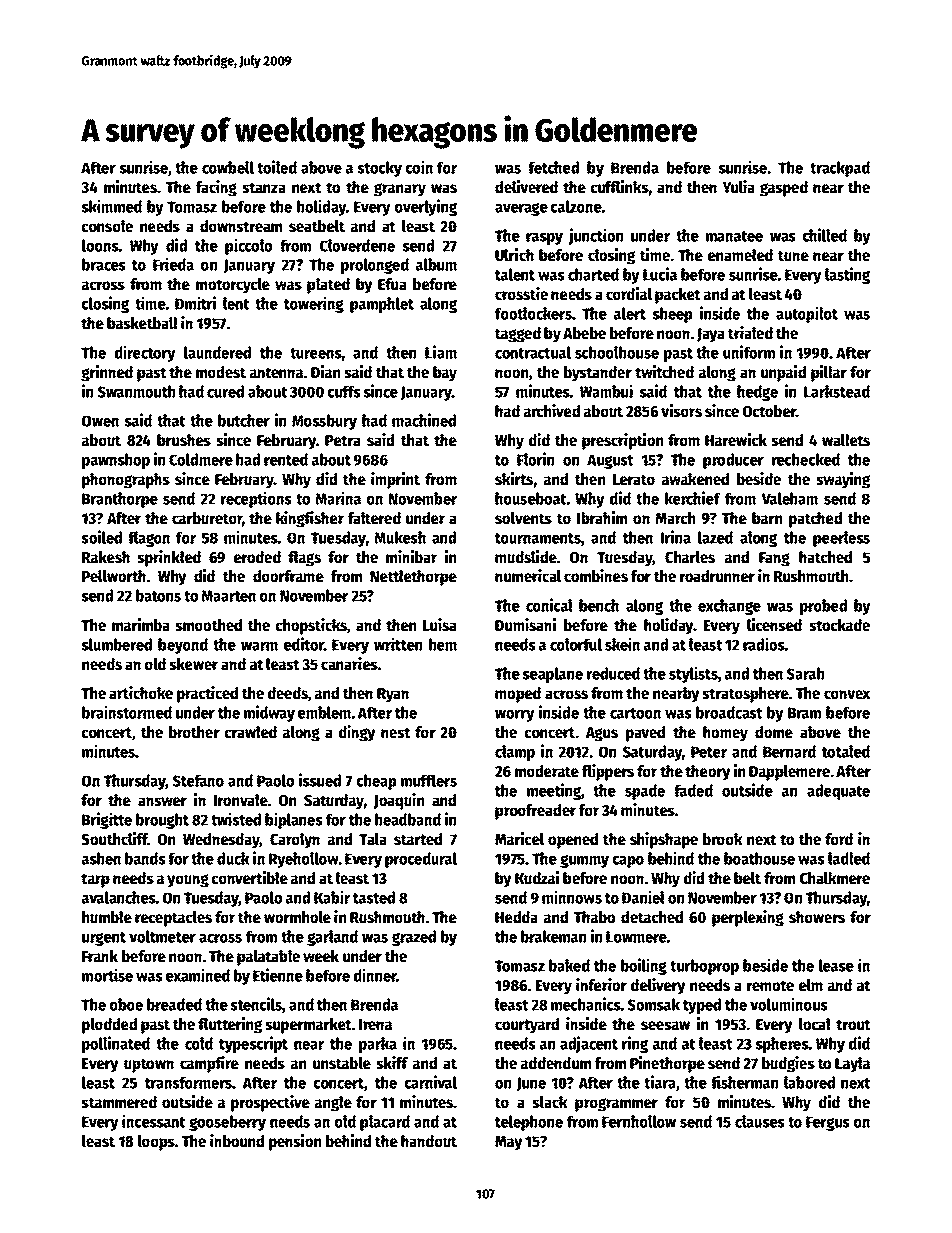  Describe the element at coordinates (104, 264) in the document. I see `braces` at that location.
